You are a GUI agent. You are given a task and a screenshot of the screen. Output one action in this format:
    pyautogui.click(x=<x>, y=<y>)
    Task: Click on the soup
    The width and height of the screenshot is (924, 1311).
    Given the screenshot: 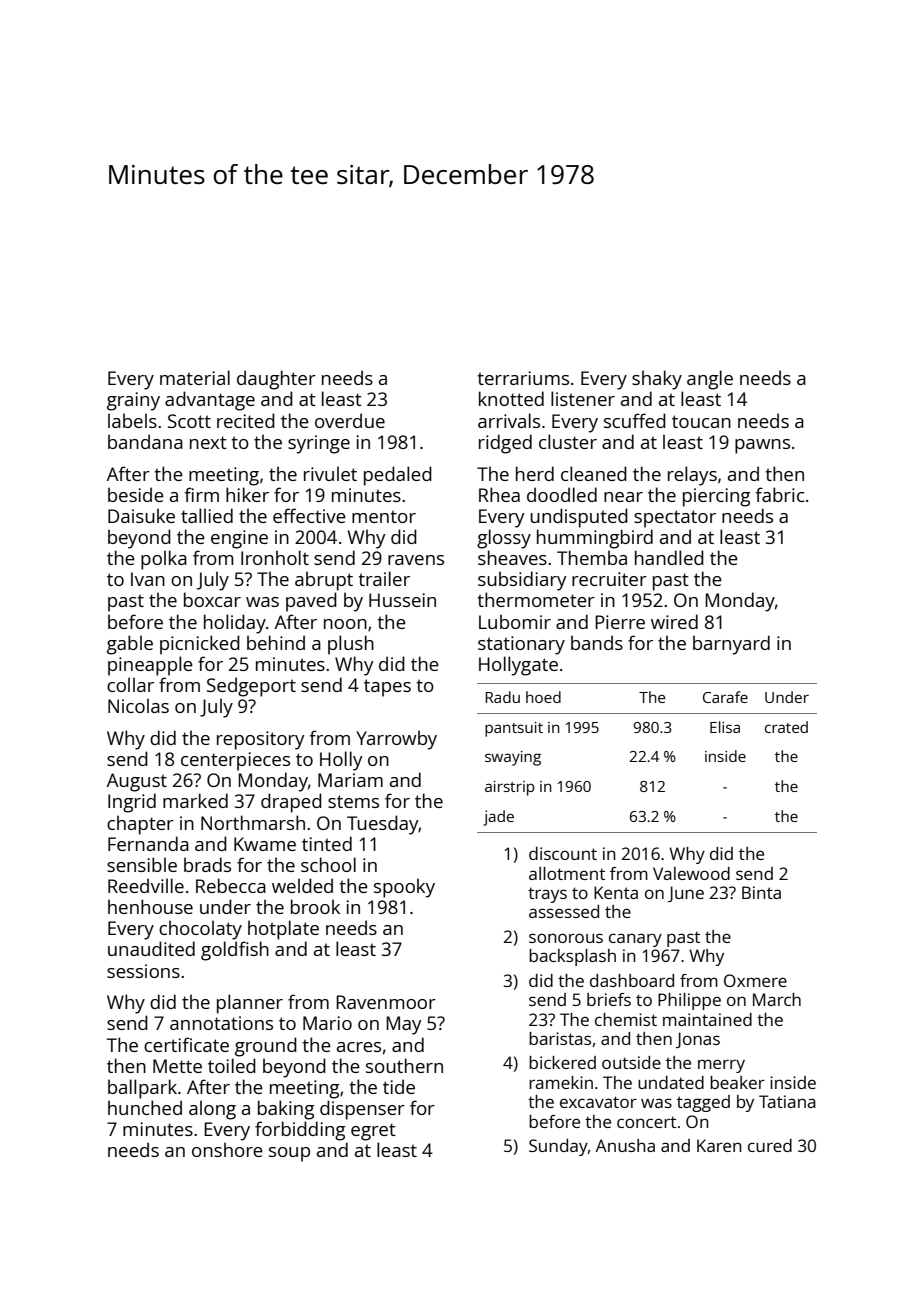 What is the action you would take?
    pyautogui.click(x=289, y=1154)
